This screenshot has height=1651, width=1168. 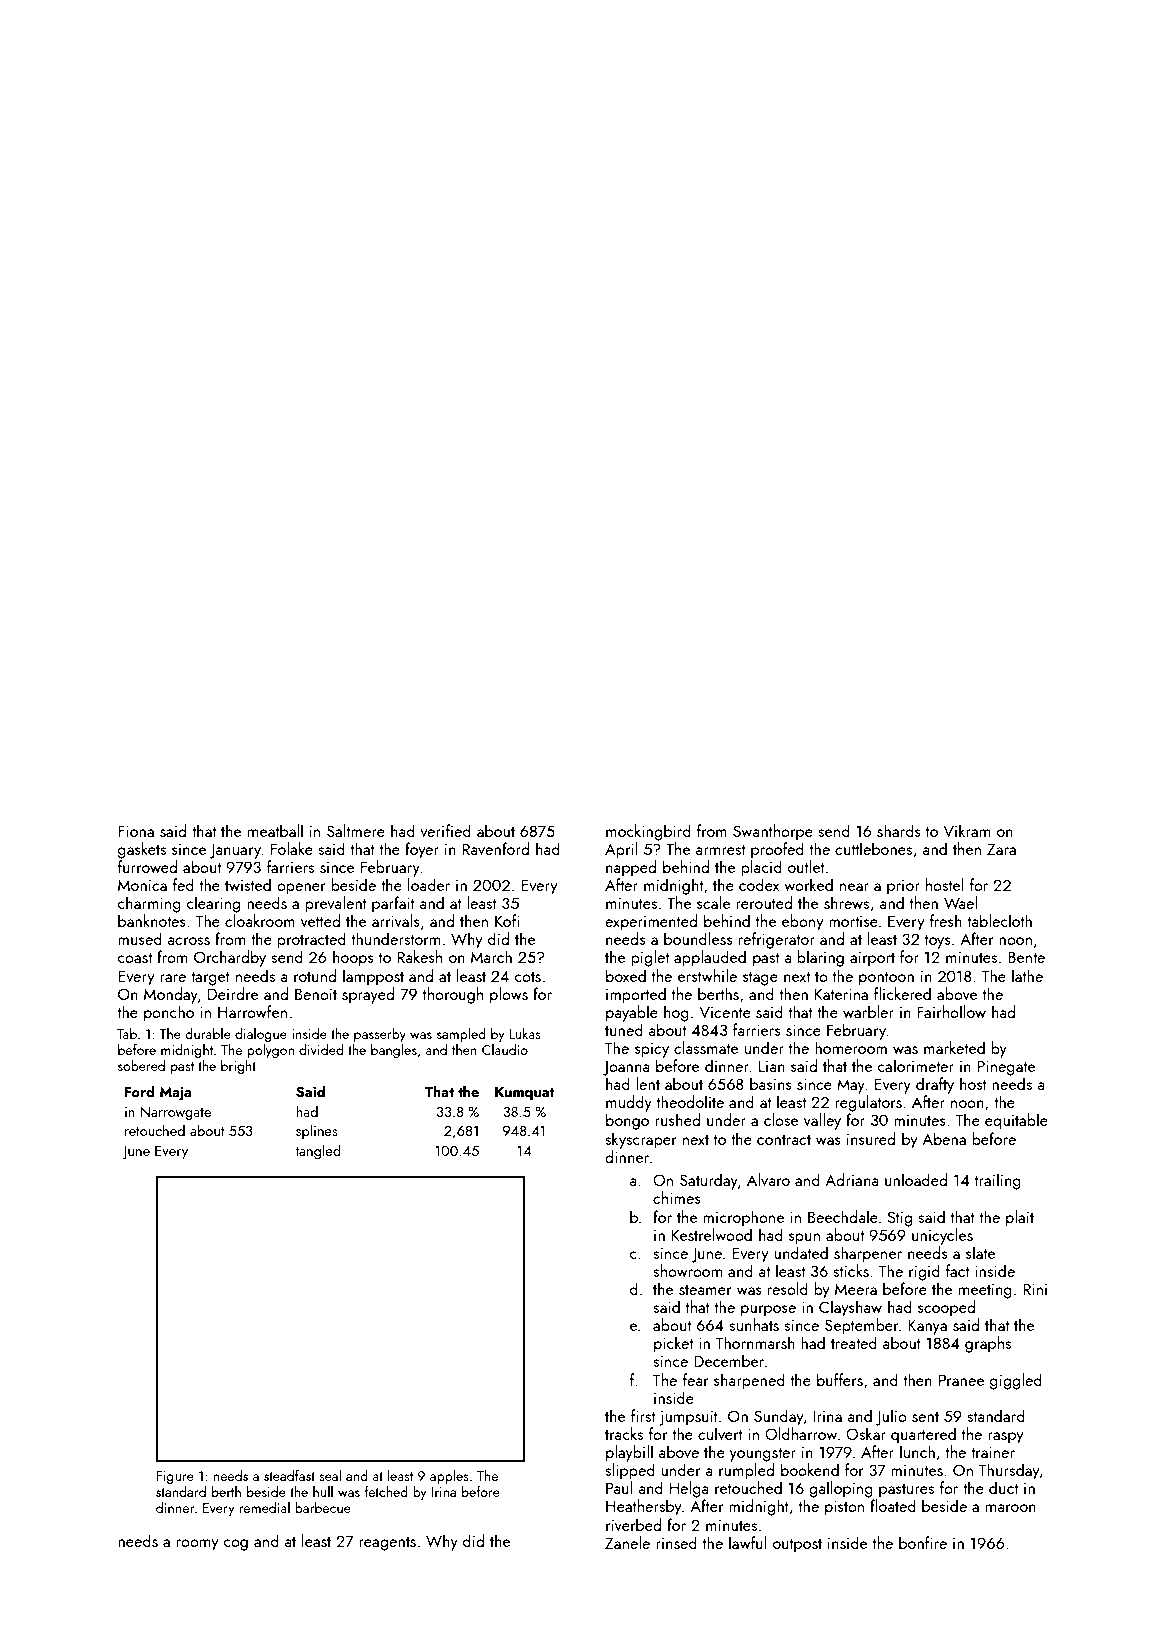 I want to click on verified, so click(x=445, y=830).
